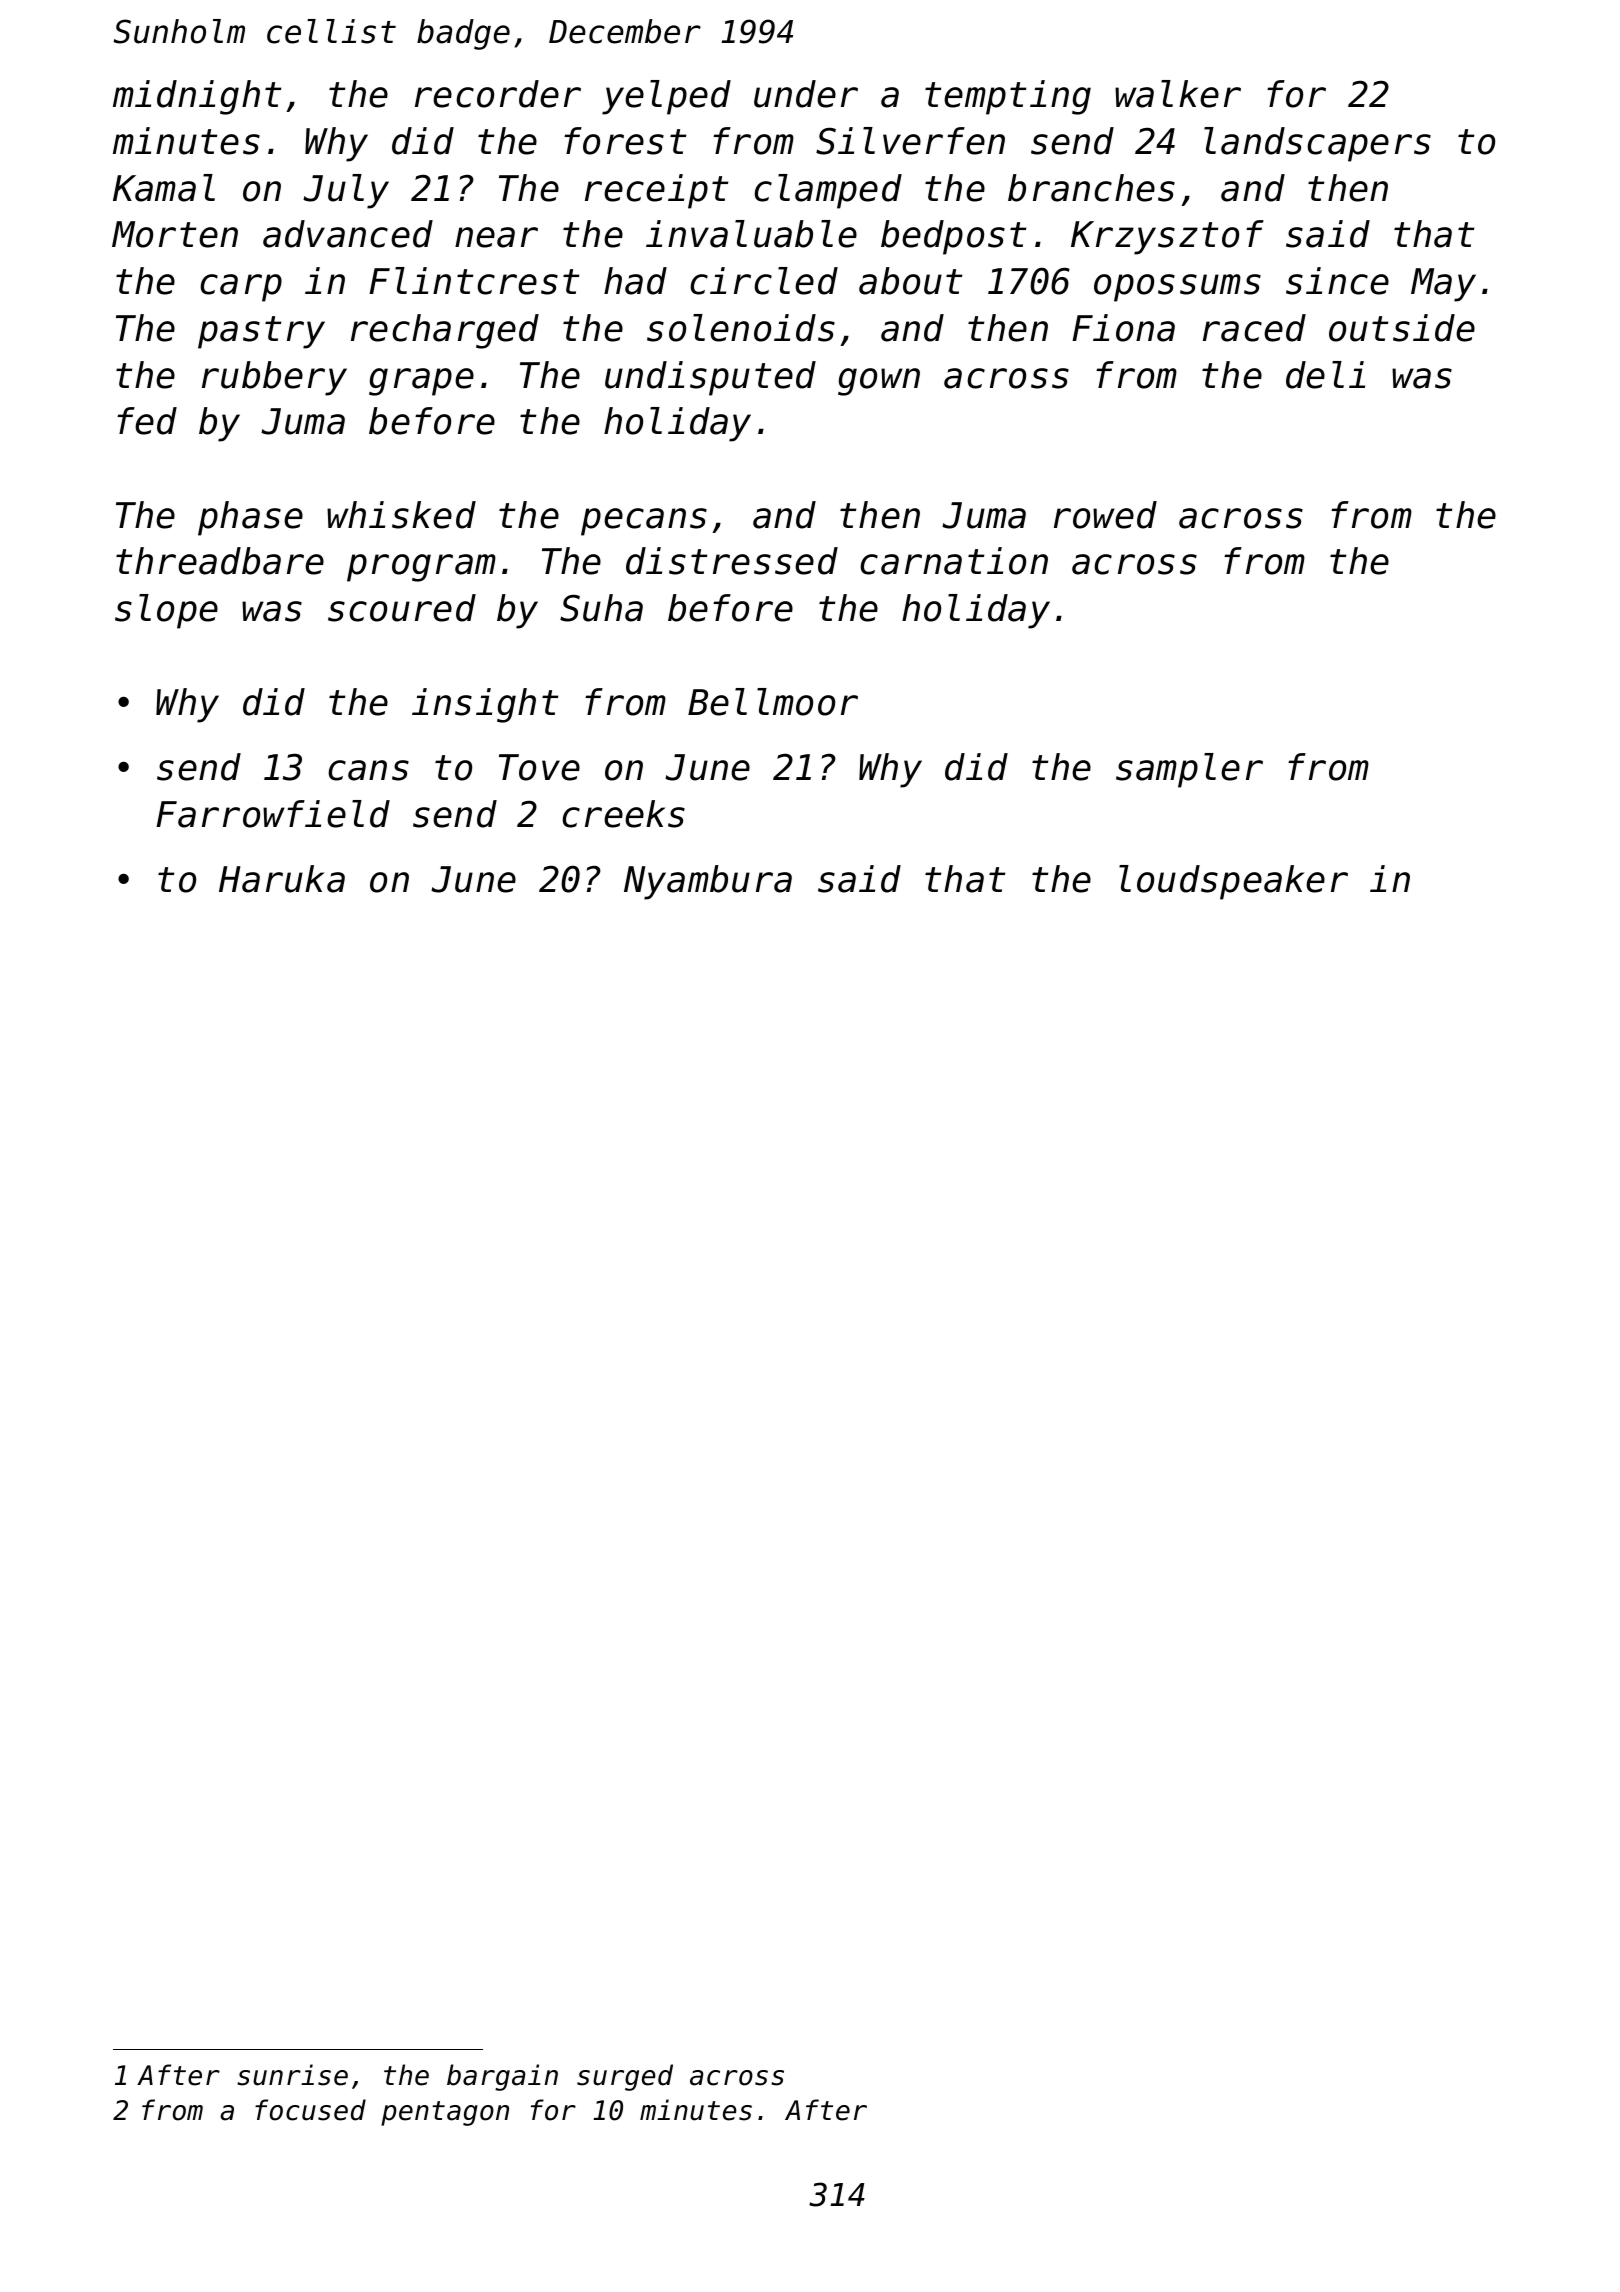 Image resolution: width=1620 pixels, height=2292 pixels. Describe the element at coordinates (445, 2113) in the screenshot. I see `pentagon` at that location.
